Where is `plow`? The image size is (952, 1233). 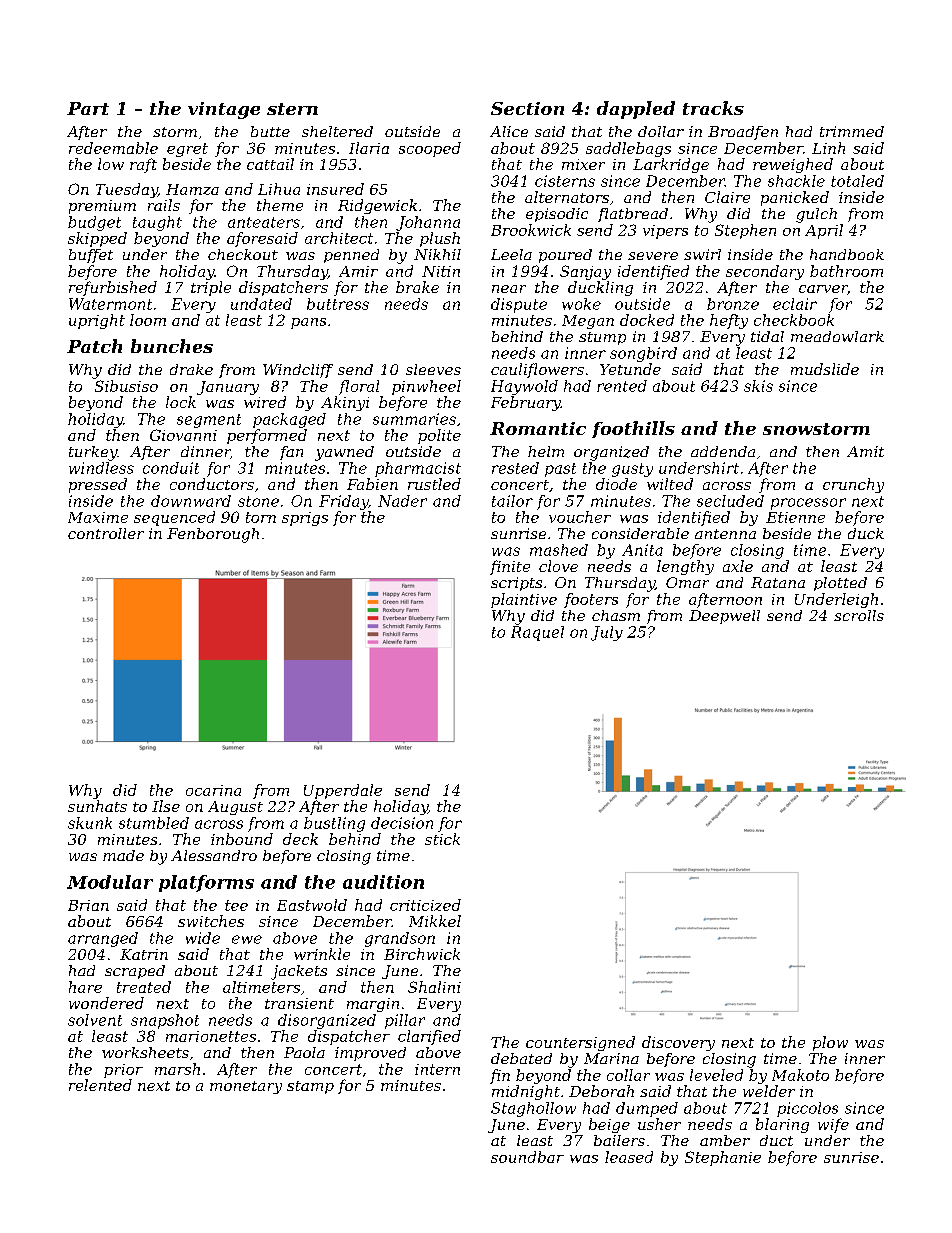 plow is located at coordinates (830, 1043).
